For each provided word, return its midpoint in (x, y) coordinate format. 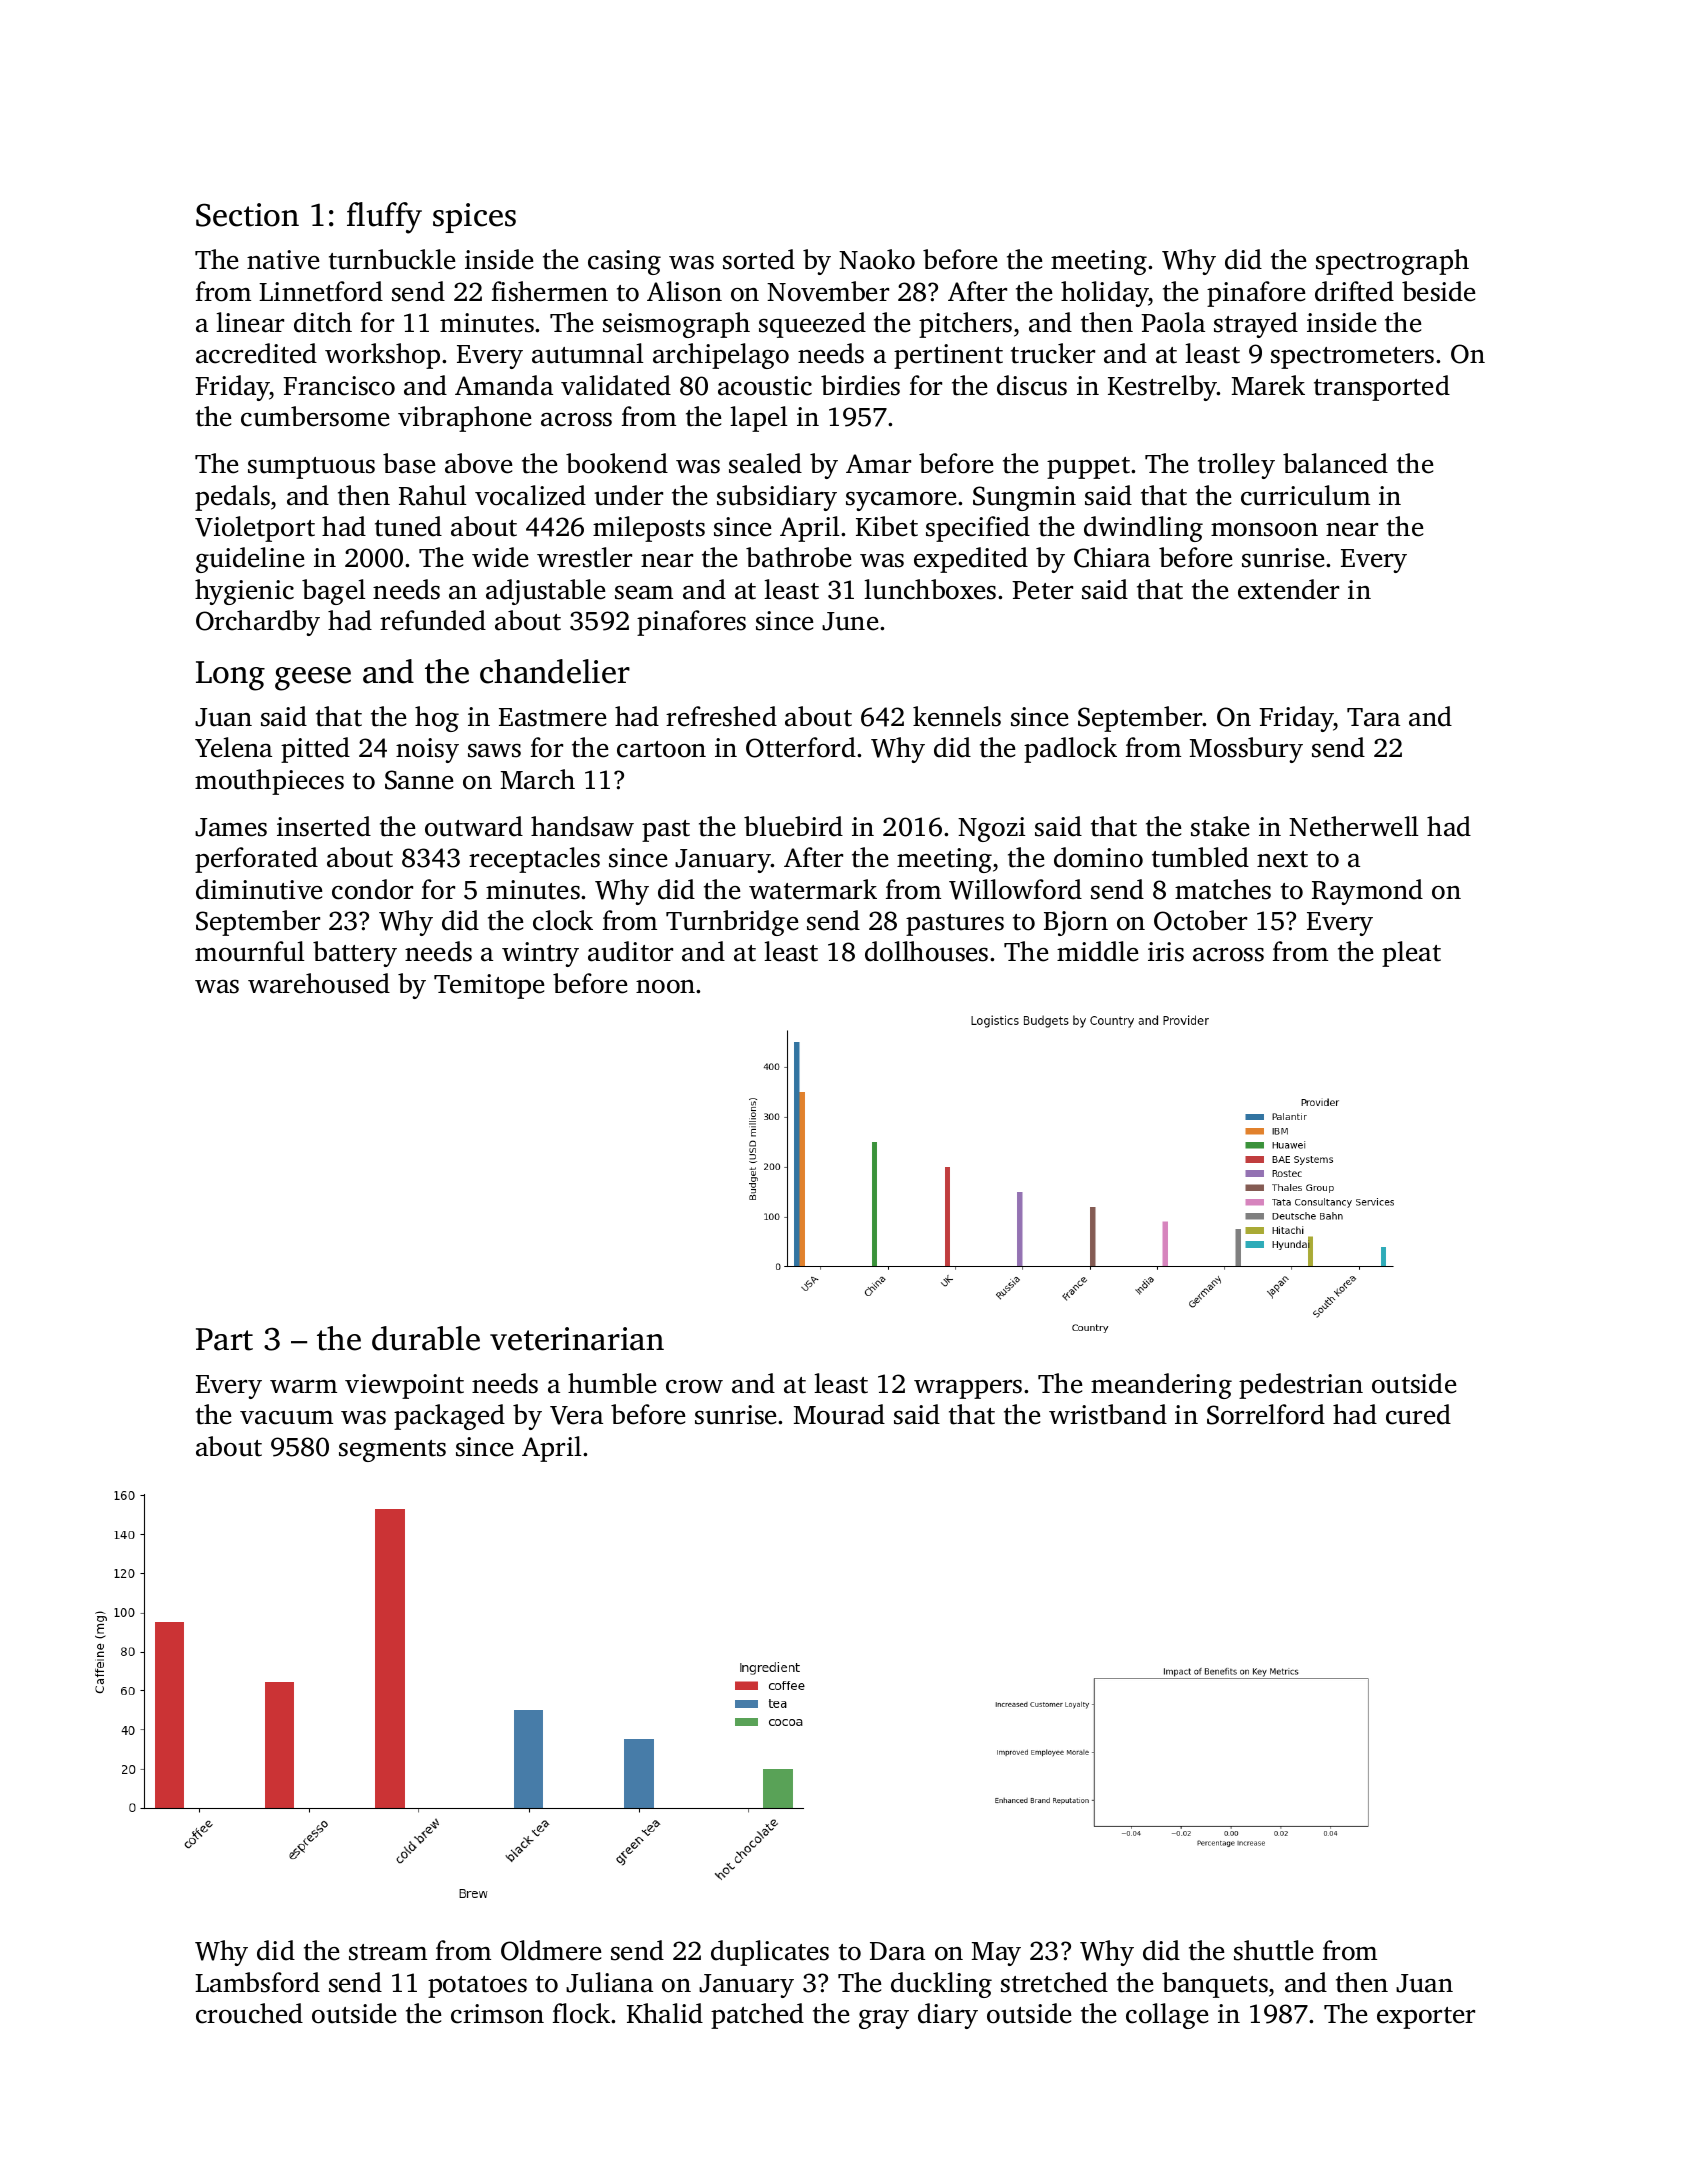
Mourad (839, 1414)
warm (303, 1387)
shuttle (1273, 1950)
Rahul (433, 495)
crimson (497, 2014)
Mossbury (1246, 750)
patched (757, 2016)
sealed (765, 463)
